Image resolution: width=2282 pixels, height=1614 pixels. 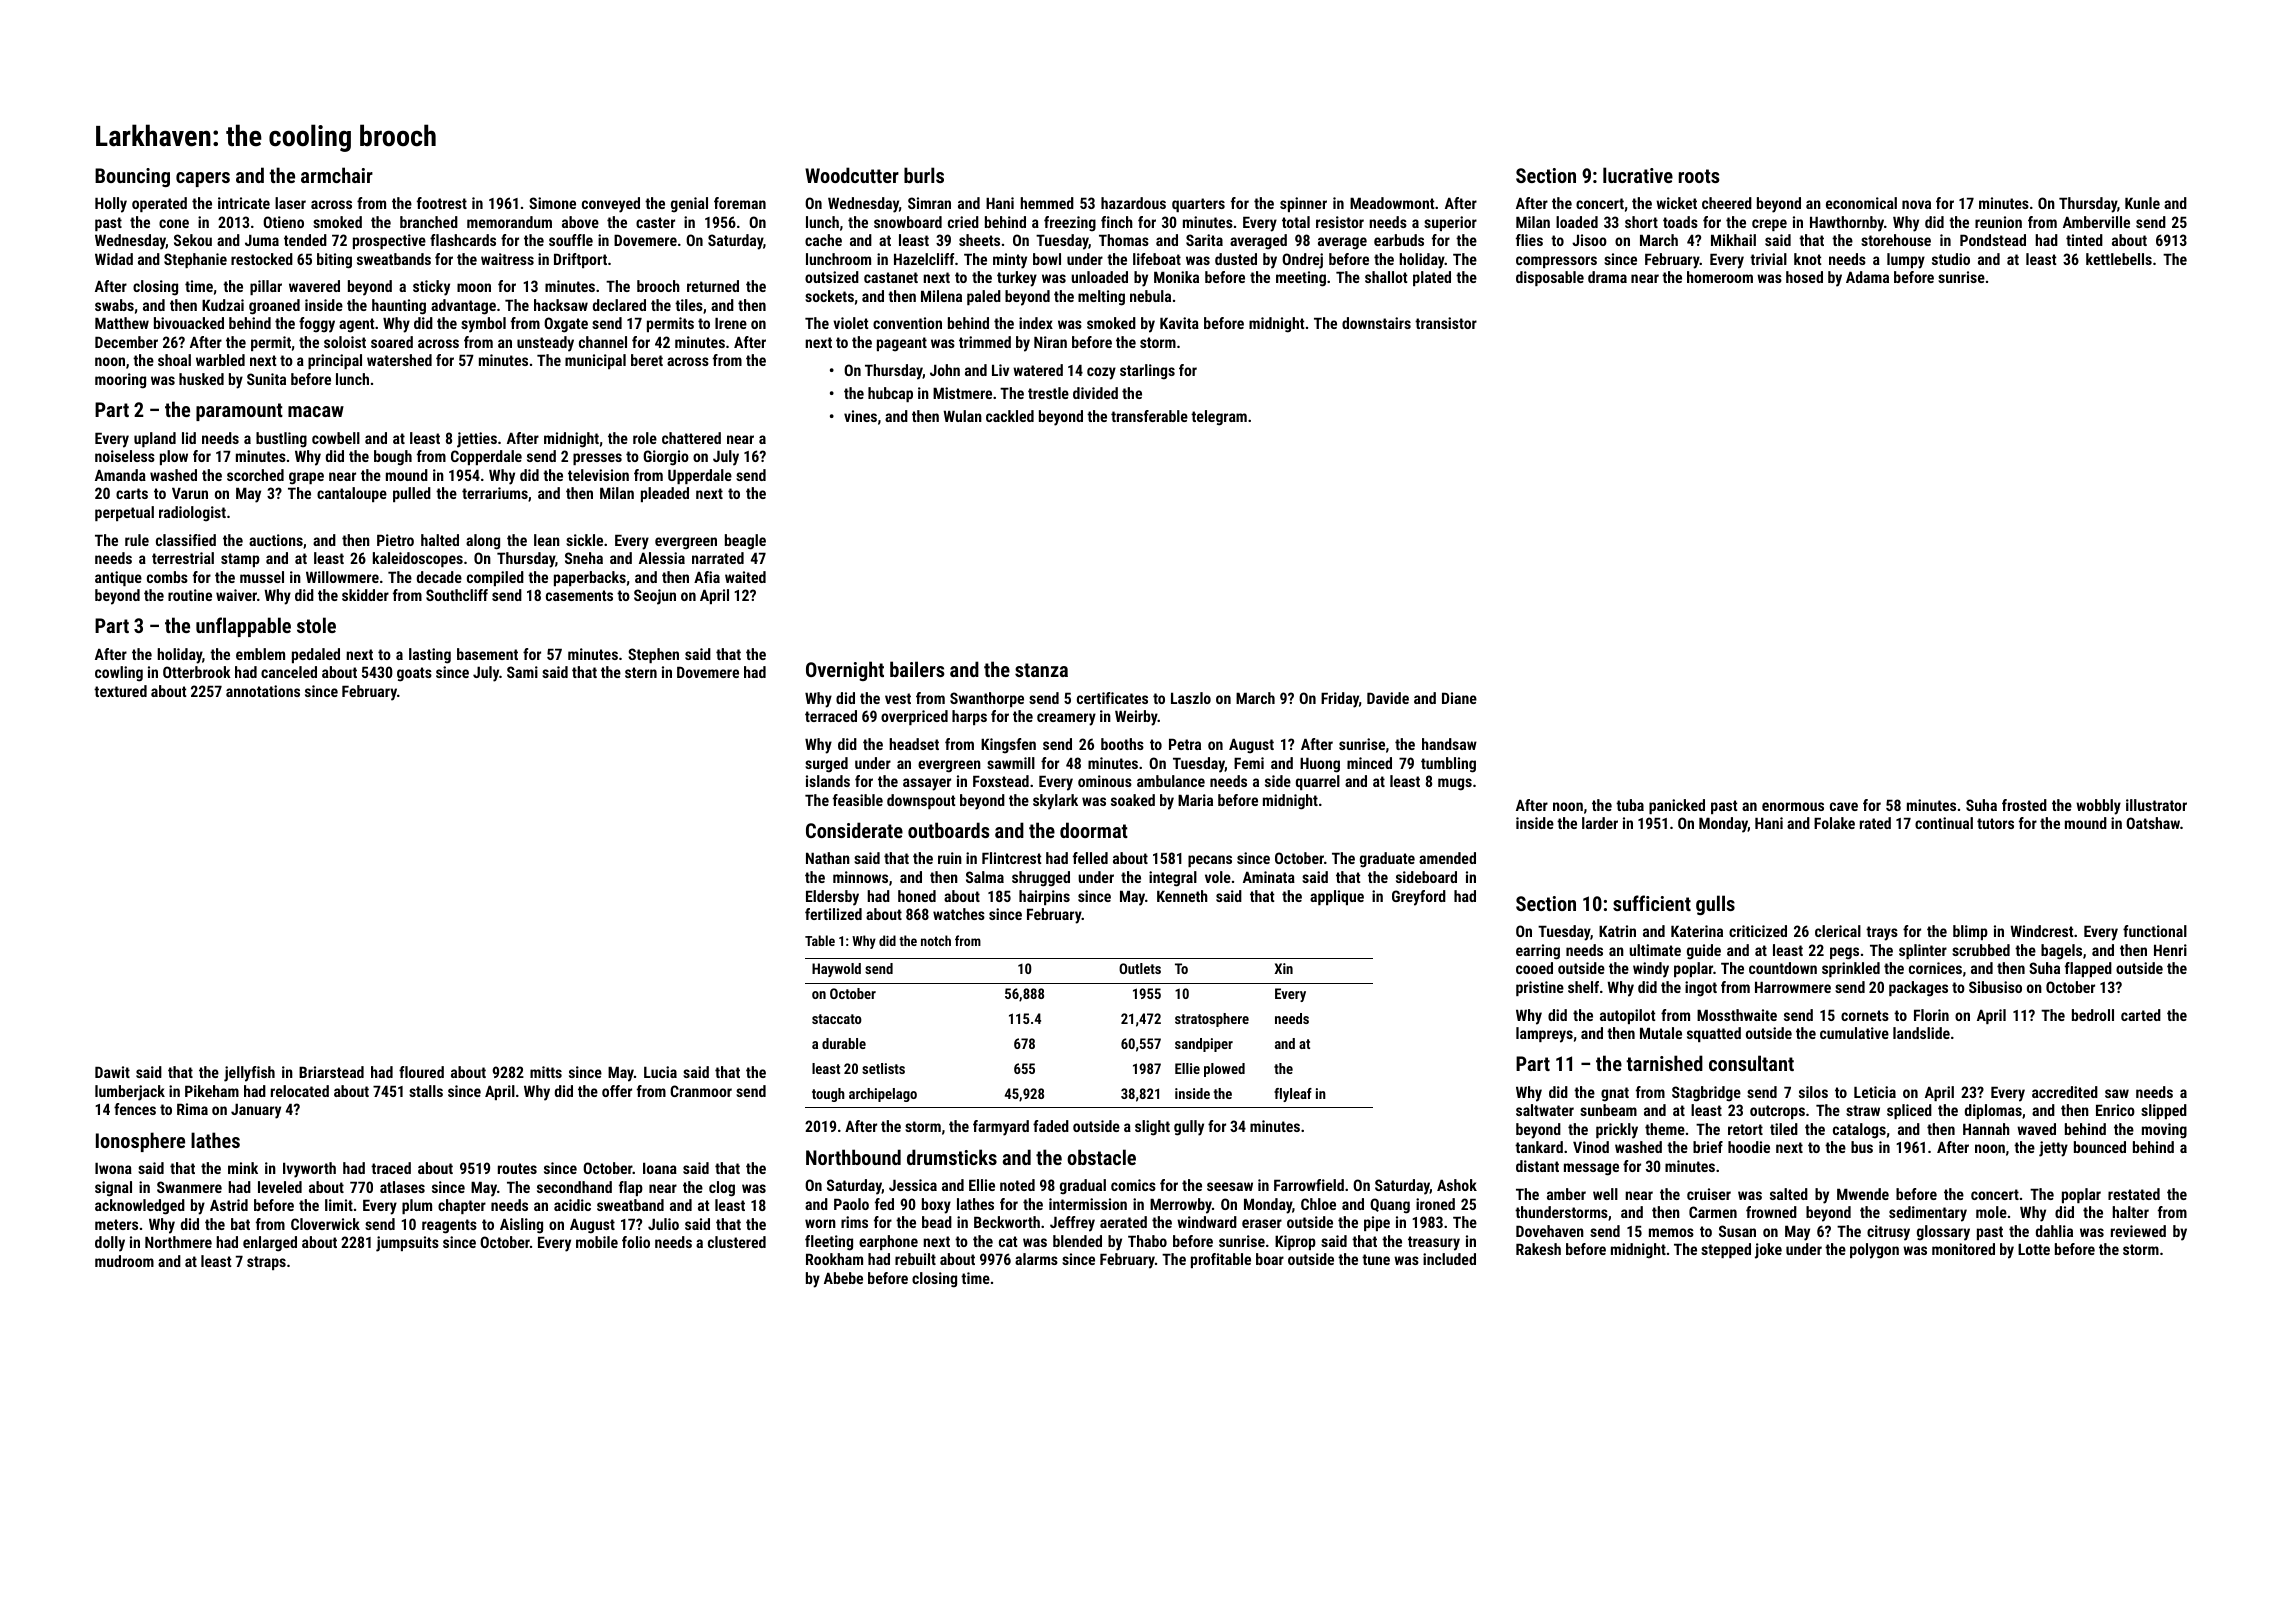 What do you see at coordinates (1875, 1092) in the image?
I see `Leticia` at bounding box center [1875, 1092].
